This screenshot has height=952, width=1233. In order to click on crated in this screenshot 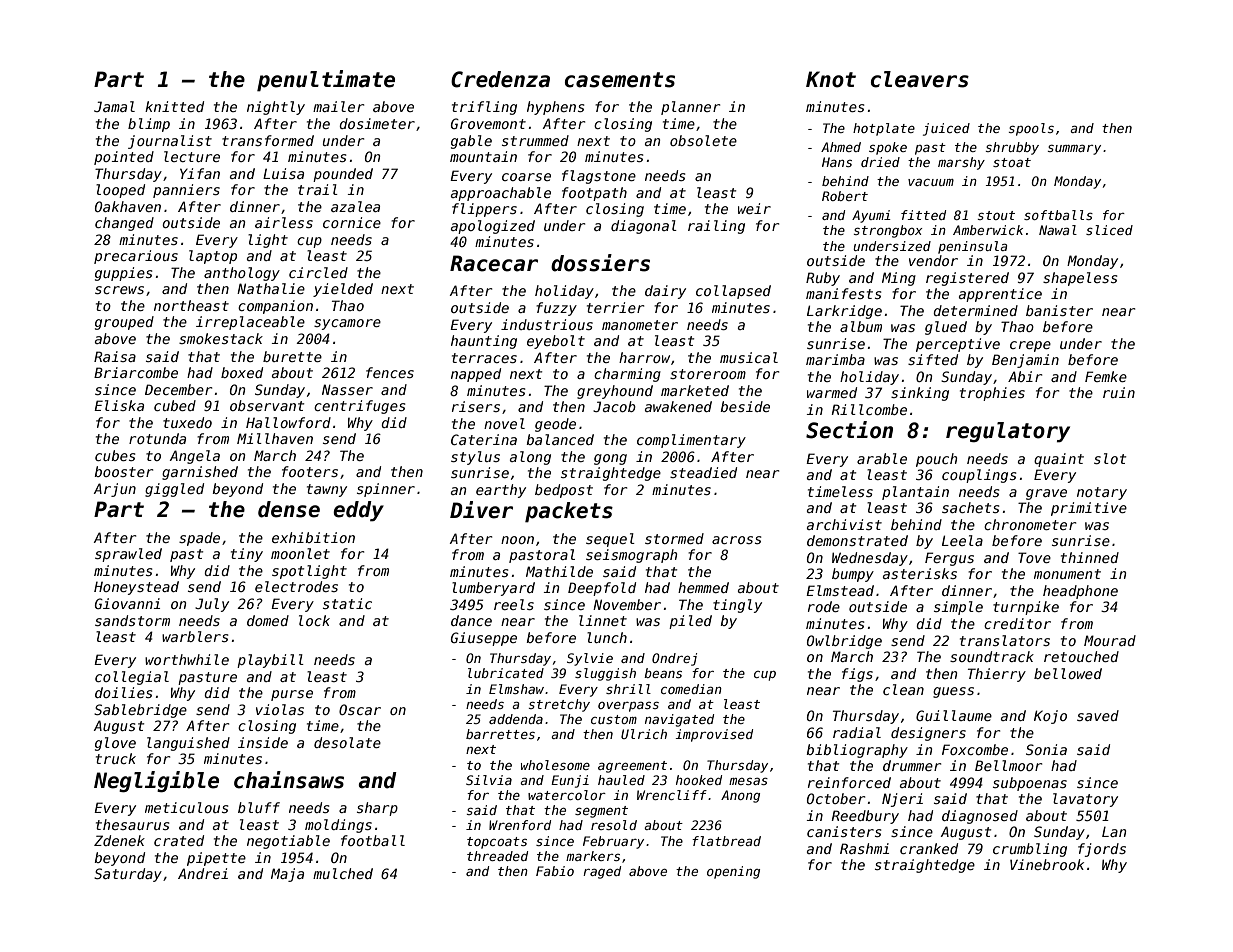, I will do `click(179, 840)`.
